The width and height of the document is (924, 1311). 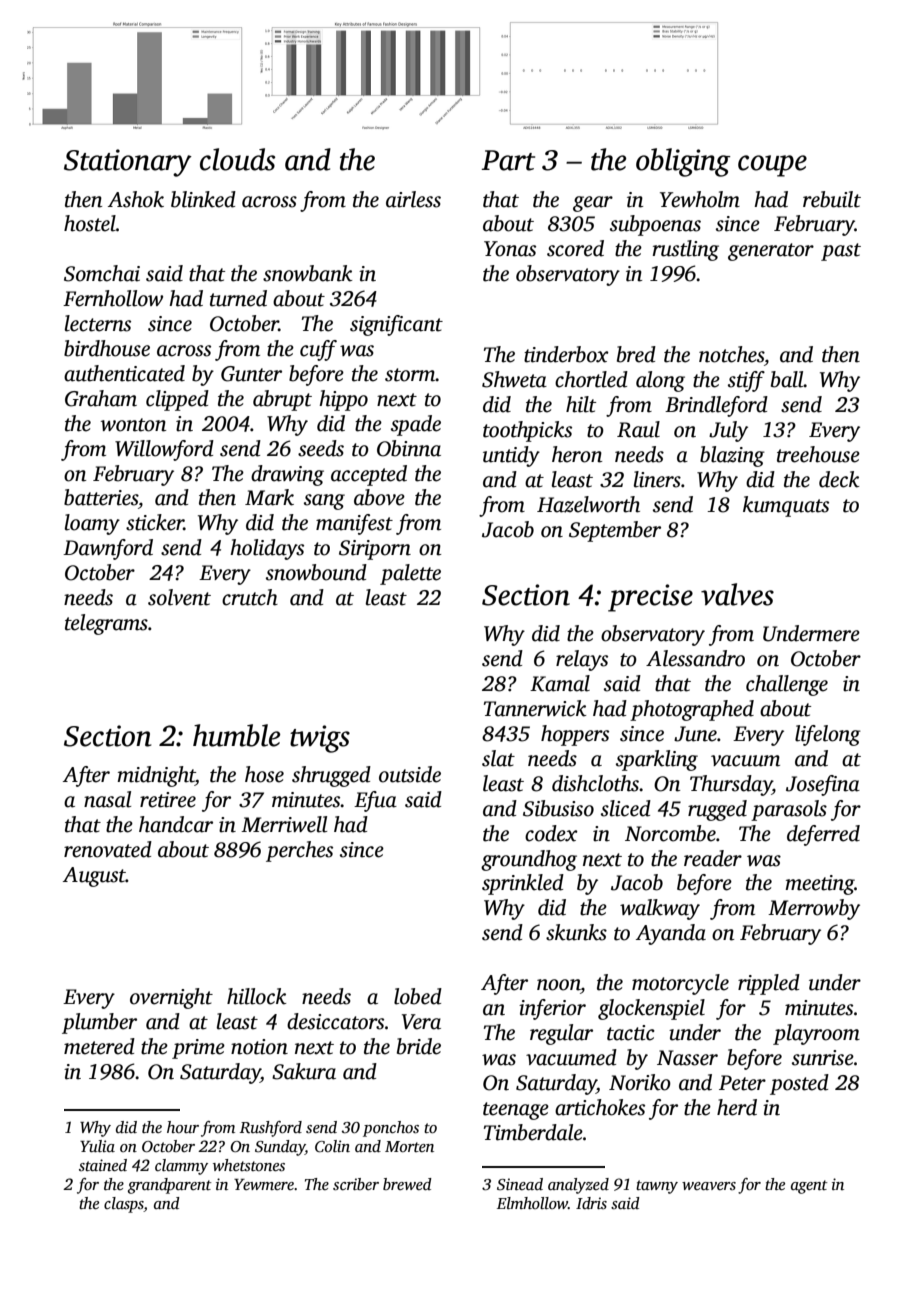 I want to click on valves, so click(x=737, y=594).
